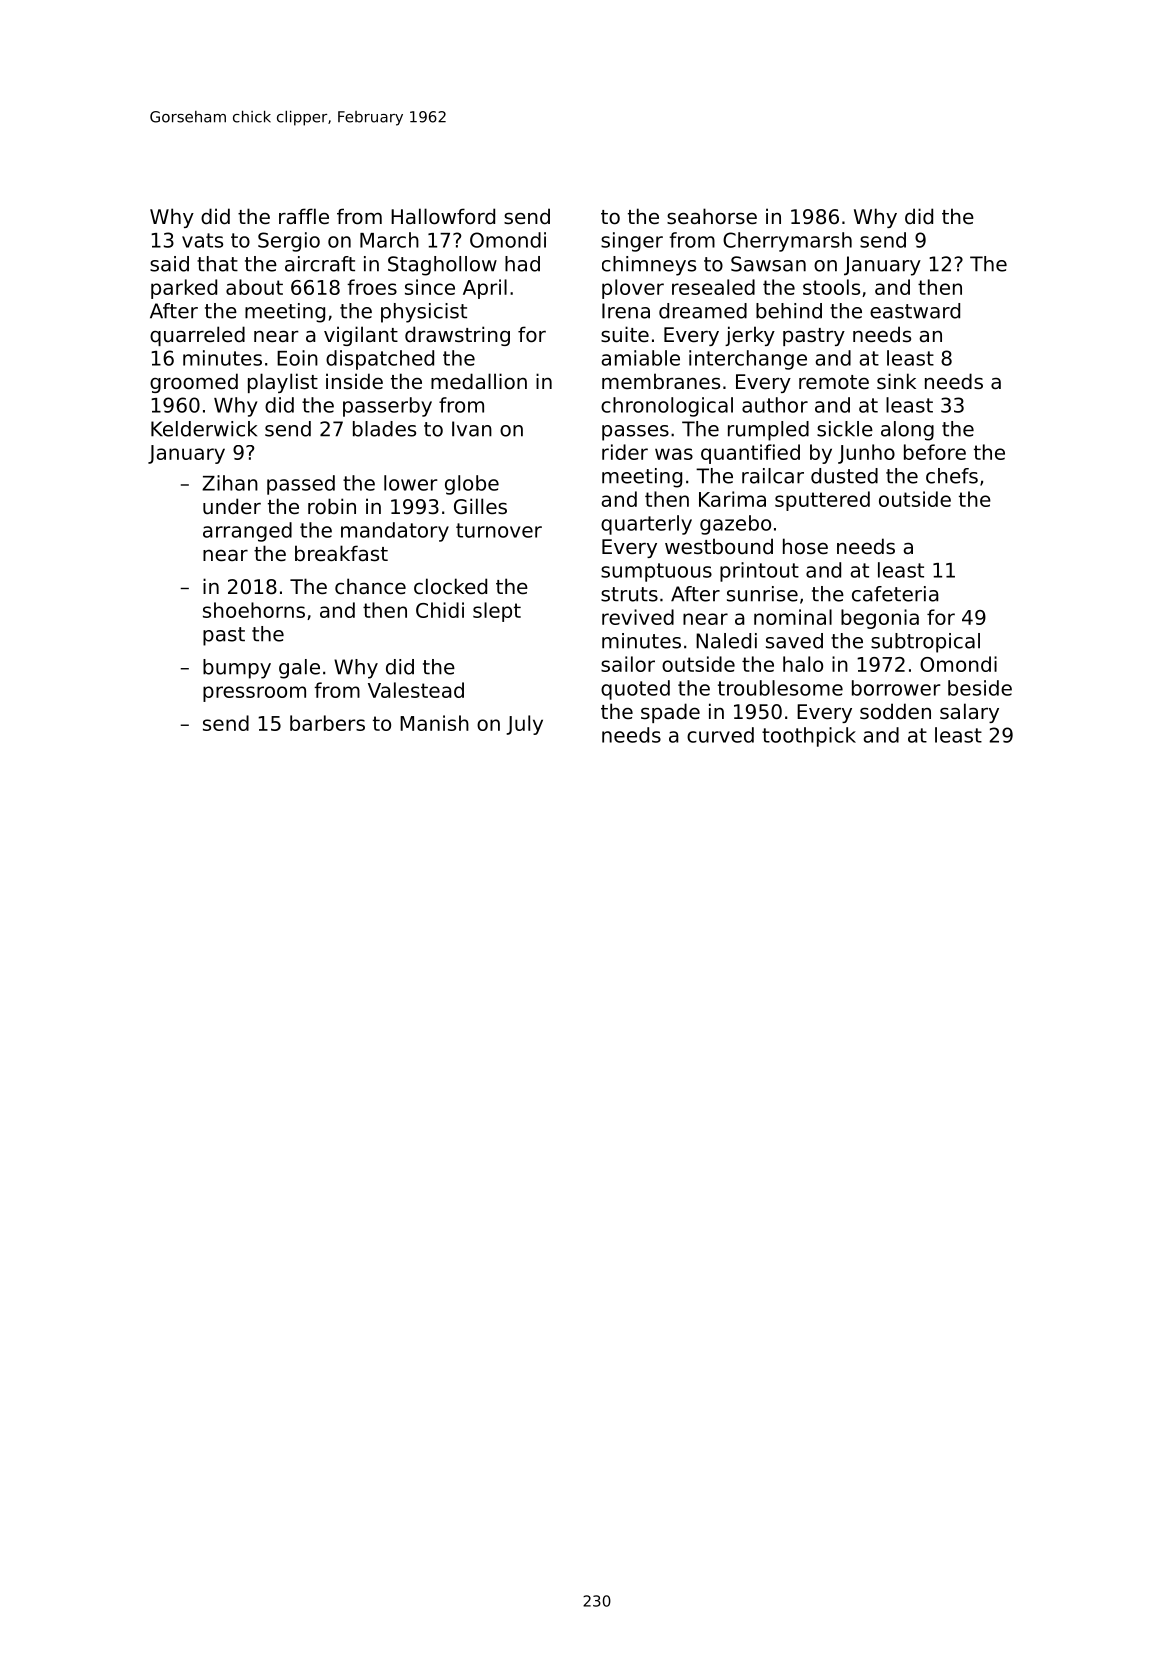 The width and height of the screenshot is (1165, 1654). I want to click on Valestead, so click(416, 690).
